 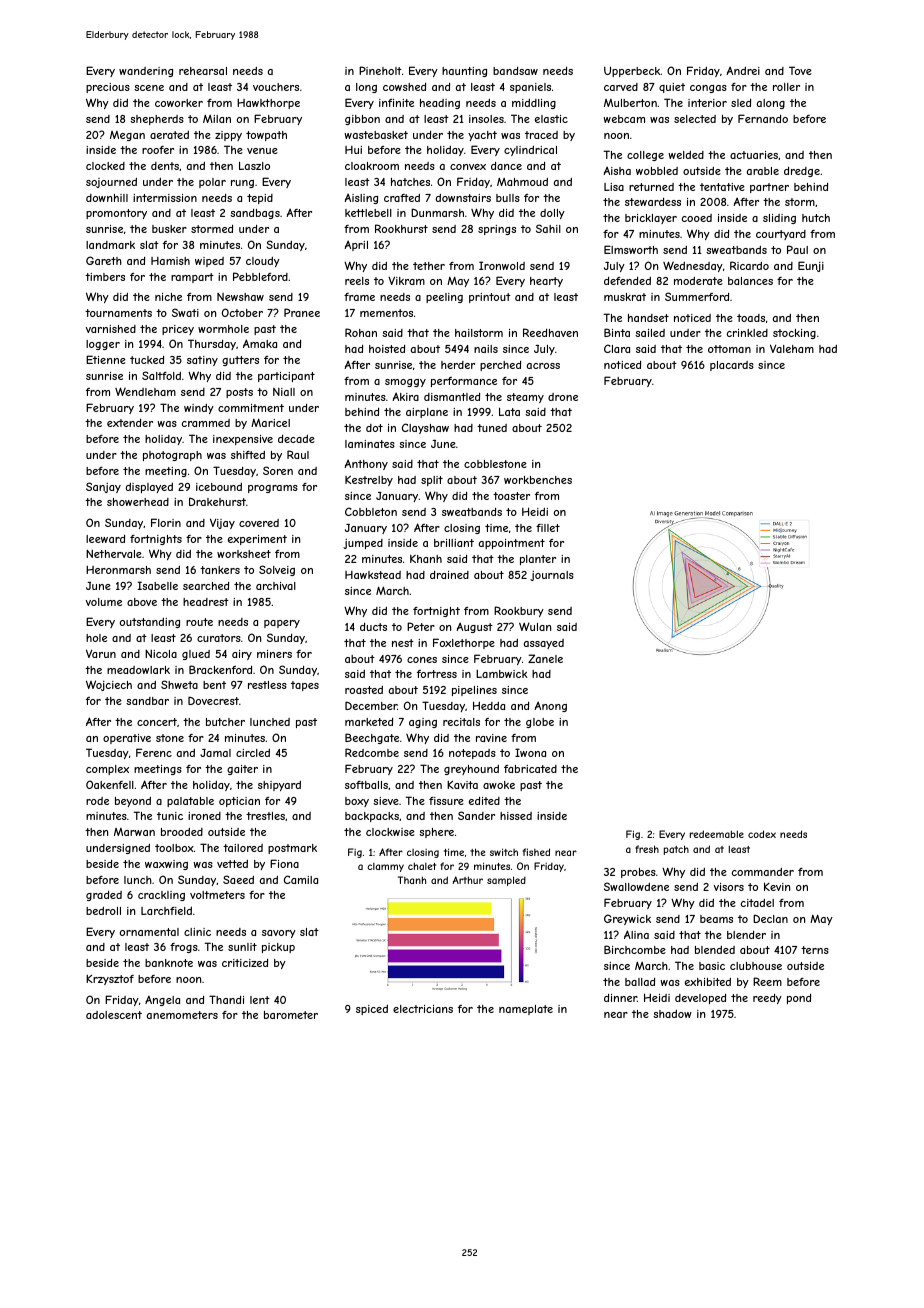 What do you see at coordinates (130, 423) in the screenshot?
I see `extender` at bounding box center [130, 423].
